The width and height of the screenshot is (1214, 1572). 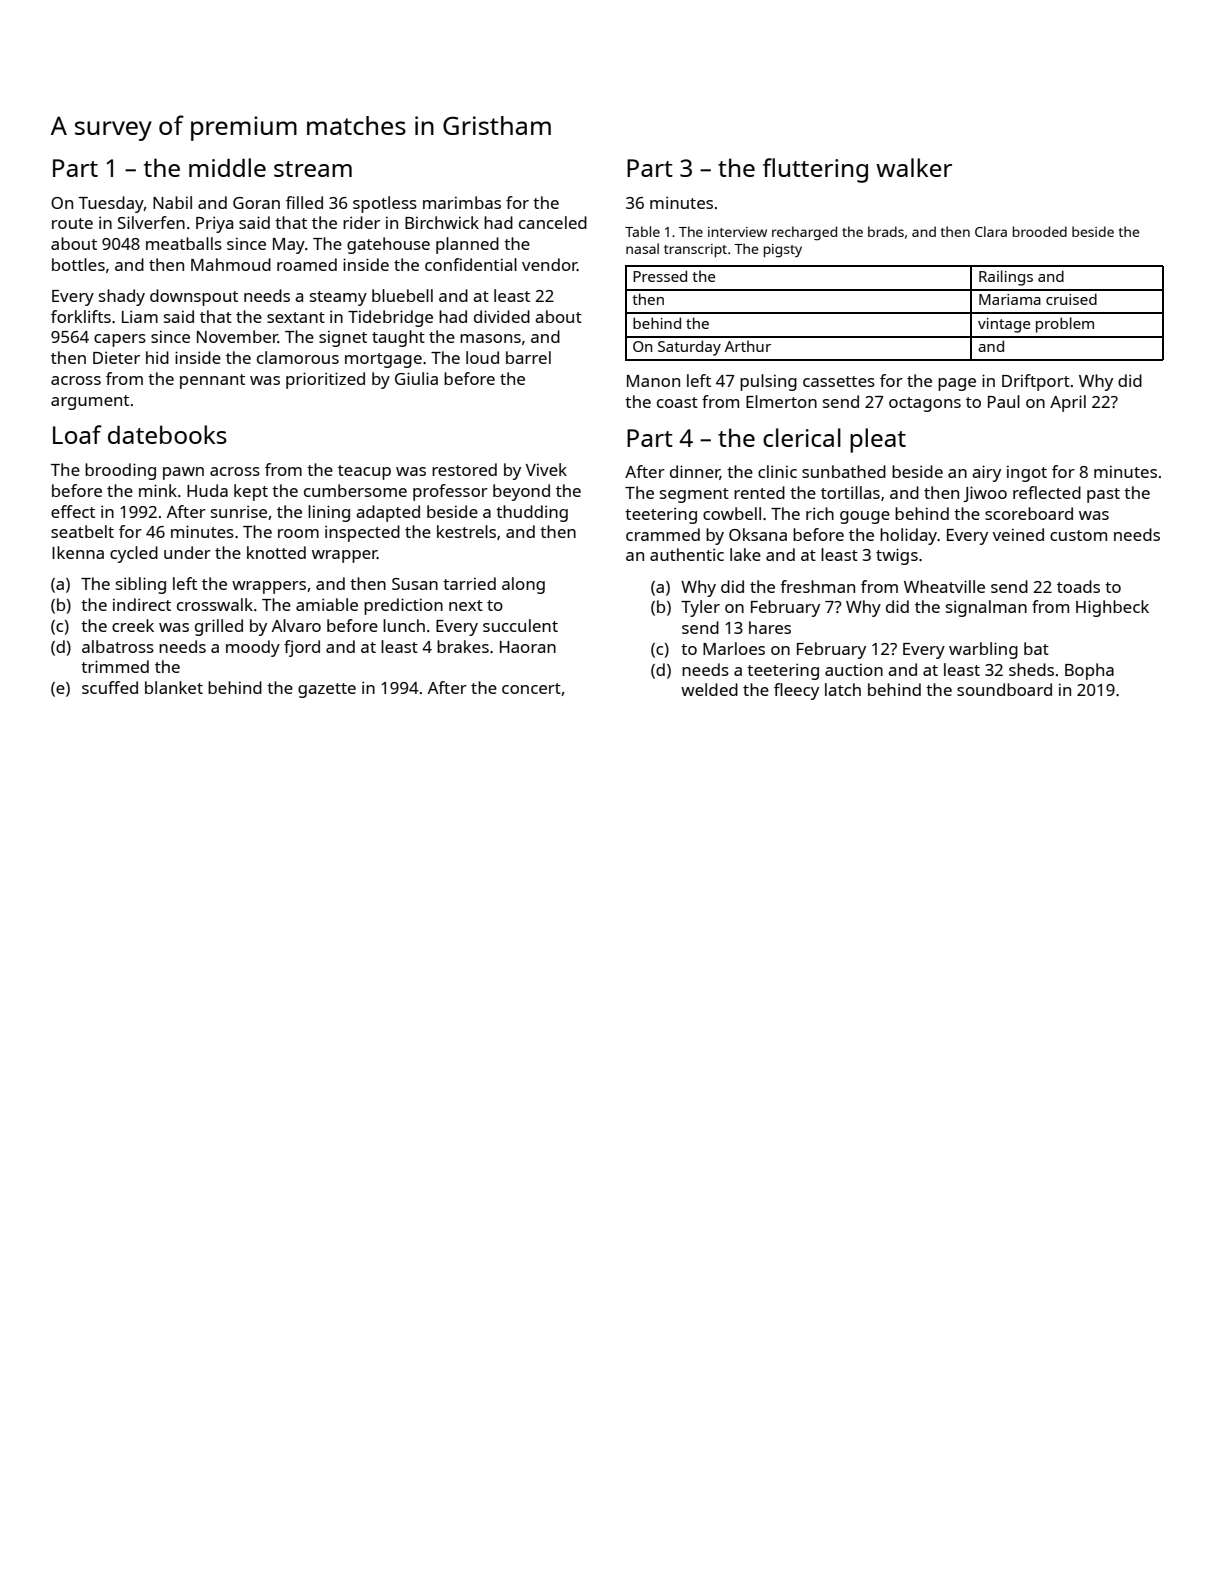 What do you see at coordinates (677, 402) in the screenshot?
I see `coast` at bounding box center [677, 402].
